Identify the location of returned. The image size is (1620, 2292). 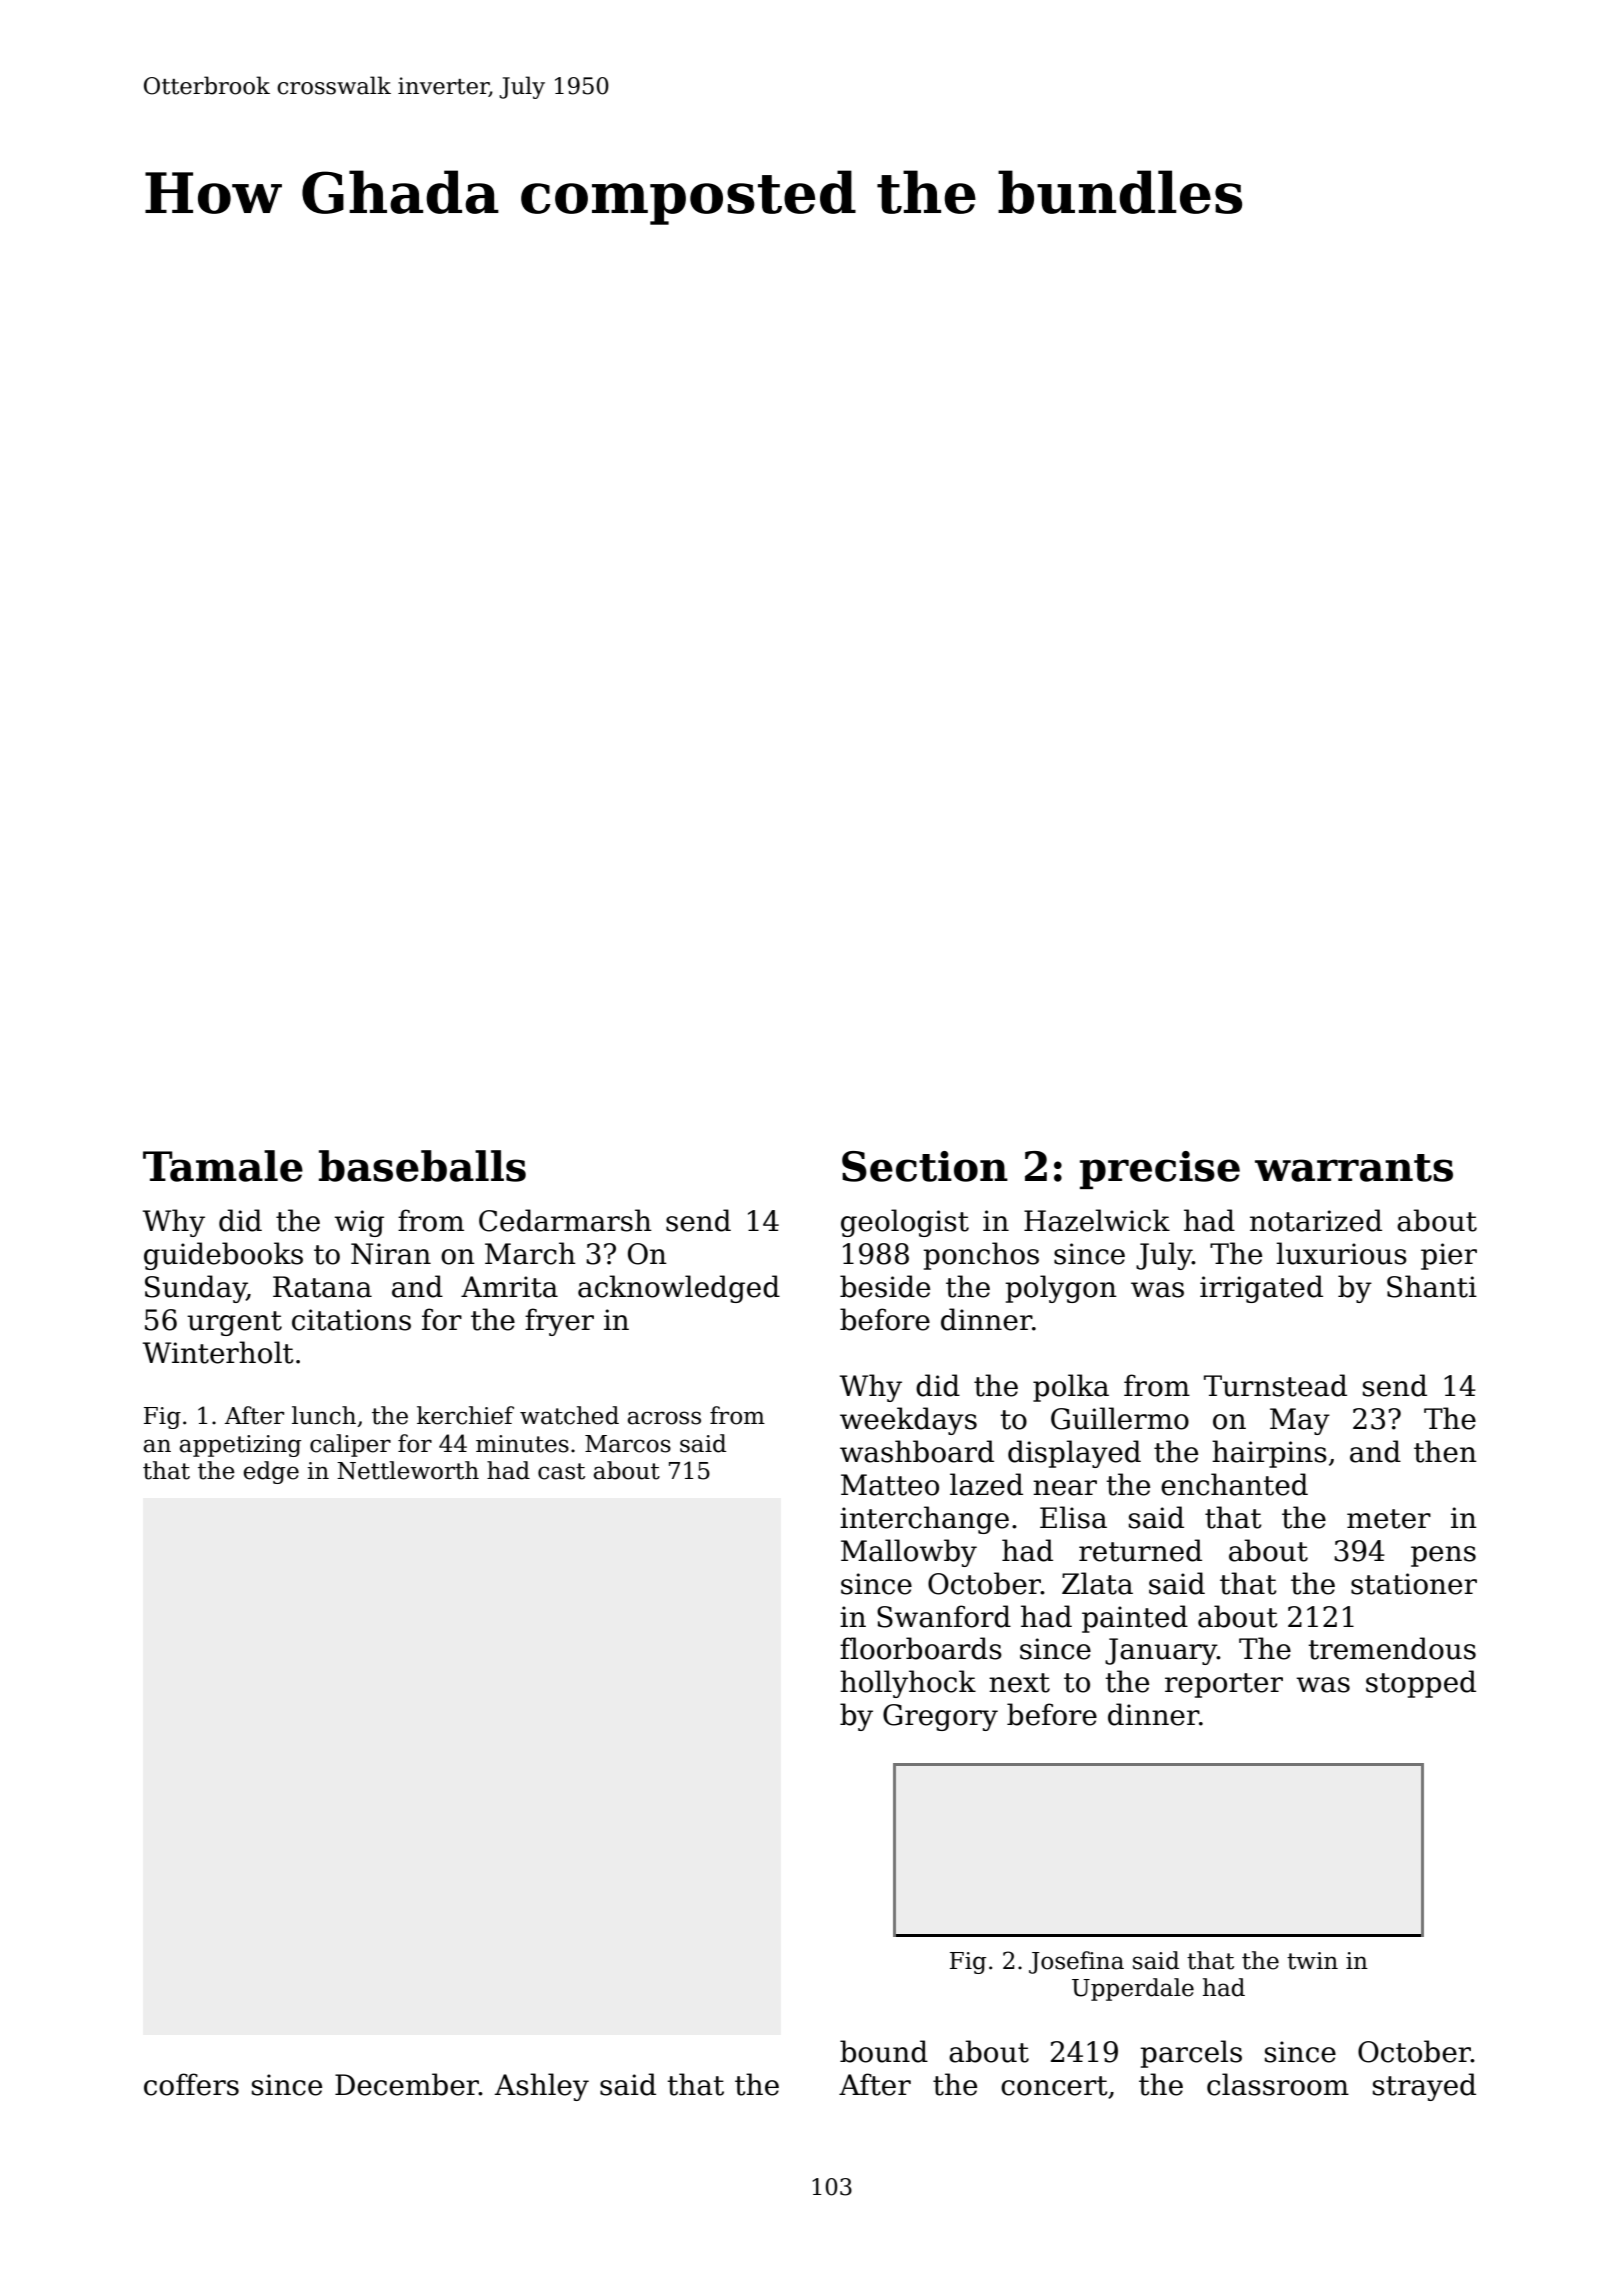
(1140, 1550).
